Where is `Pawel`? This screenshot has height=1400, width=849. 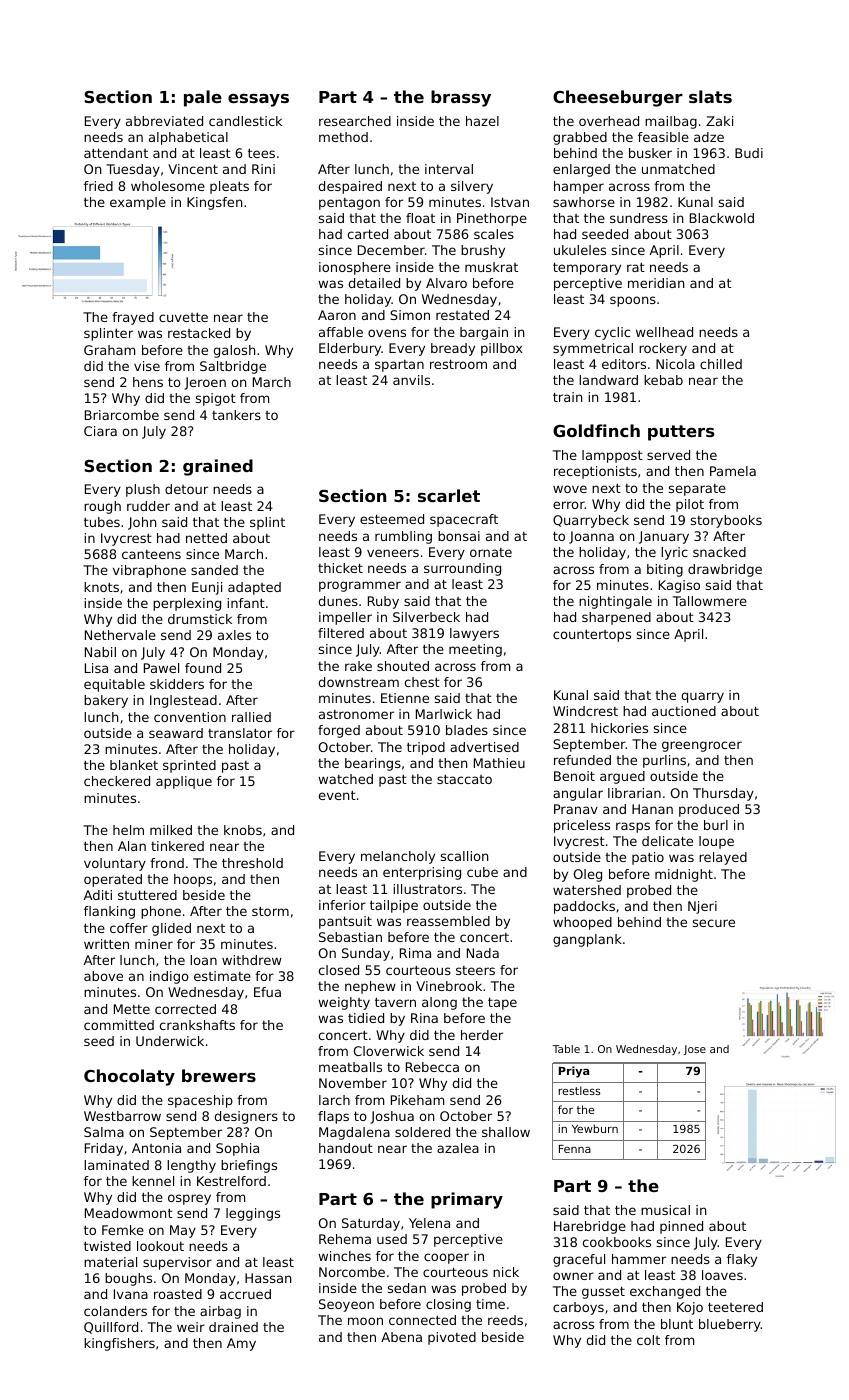
Pawel is located at coordinates (161, 668).
